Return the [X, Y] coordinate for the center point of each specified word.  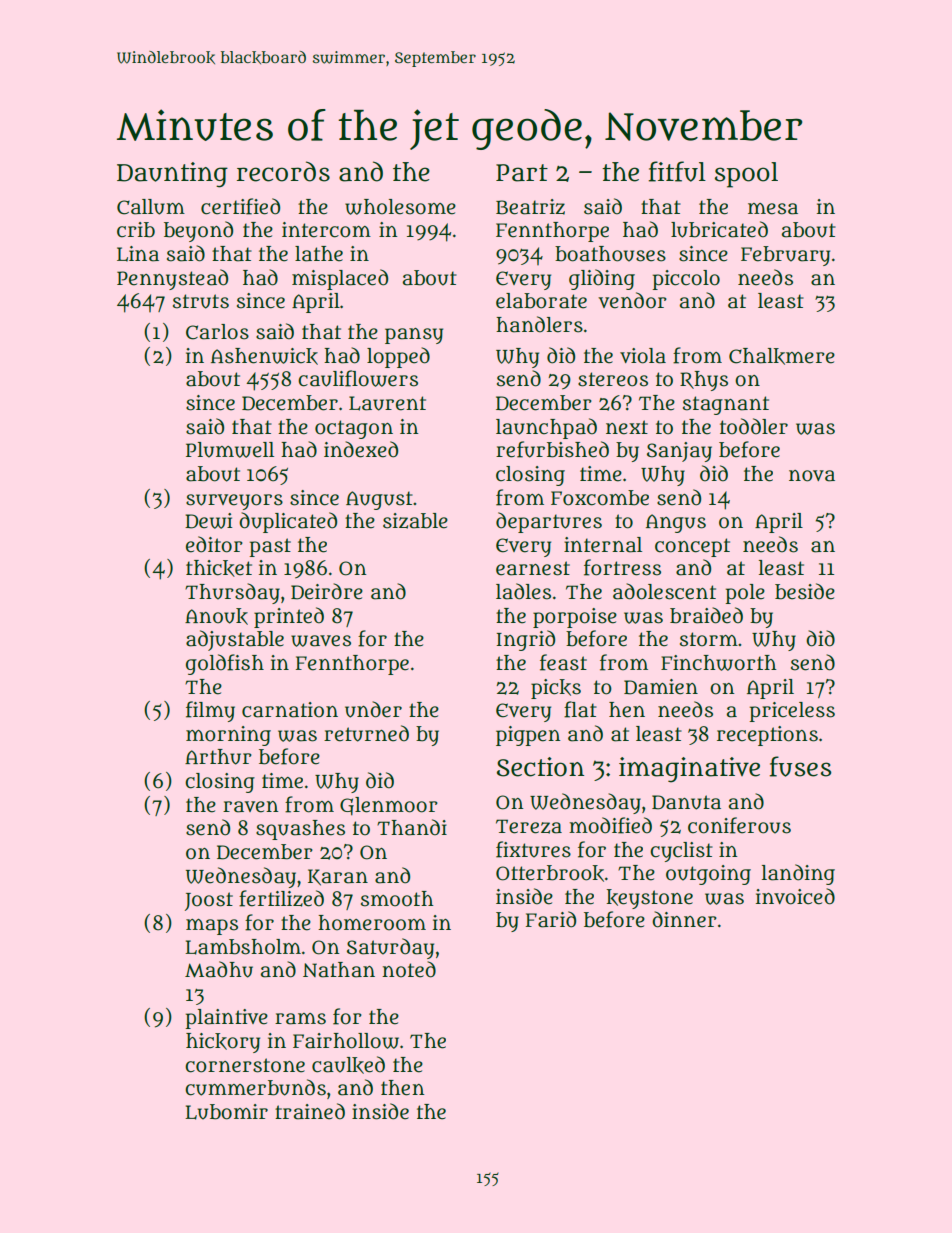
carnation [290, 710]
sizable [415, 521]
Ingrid [526, 640]
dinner [684, 919]
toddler [754, 426]
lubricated [719, 229]
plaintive [227, 1019]
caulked [348, 1065]
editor [214, 544]
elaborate [541, 301]
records [283, 171]
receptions [767, 736]
